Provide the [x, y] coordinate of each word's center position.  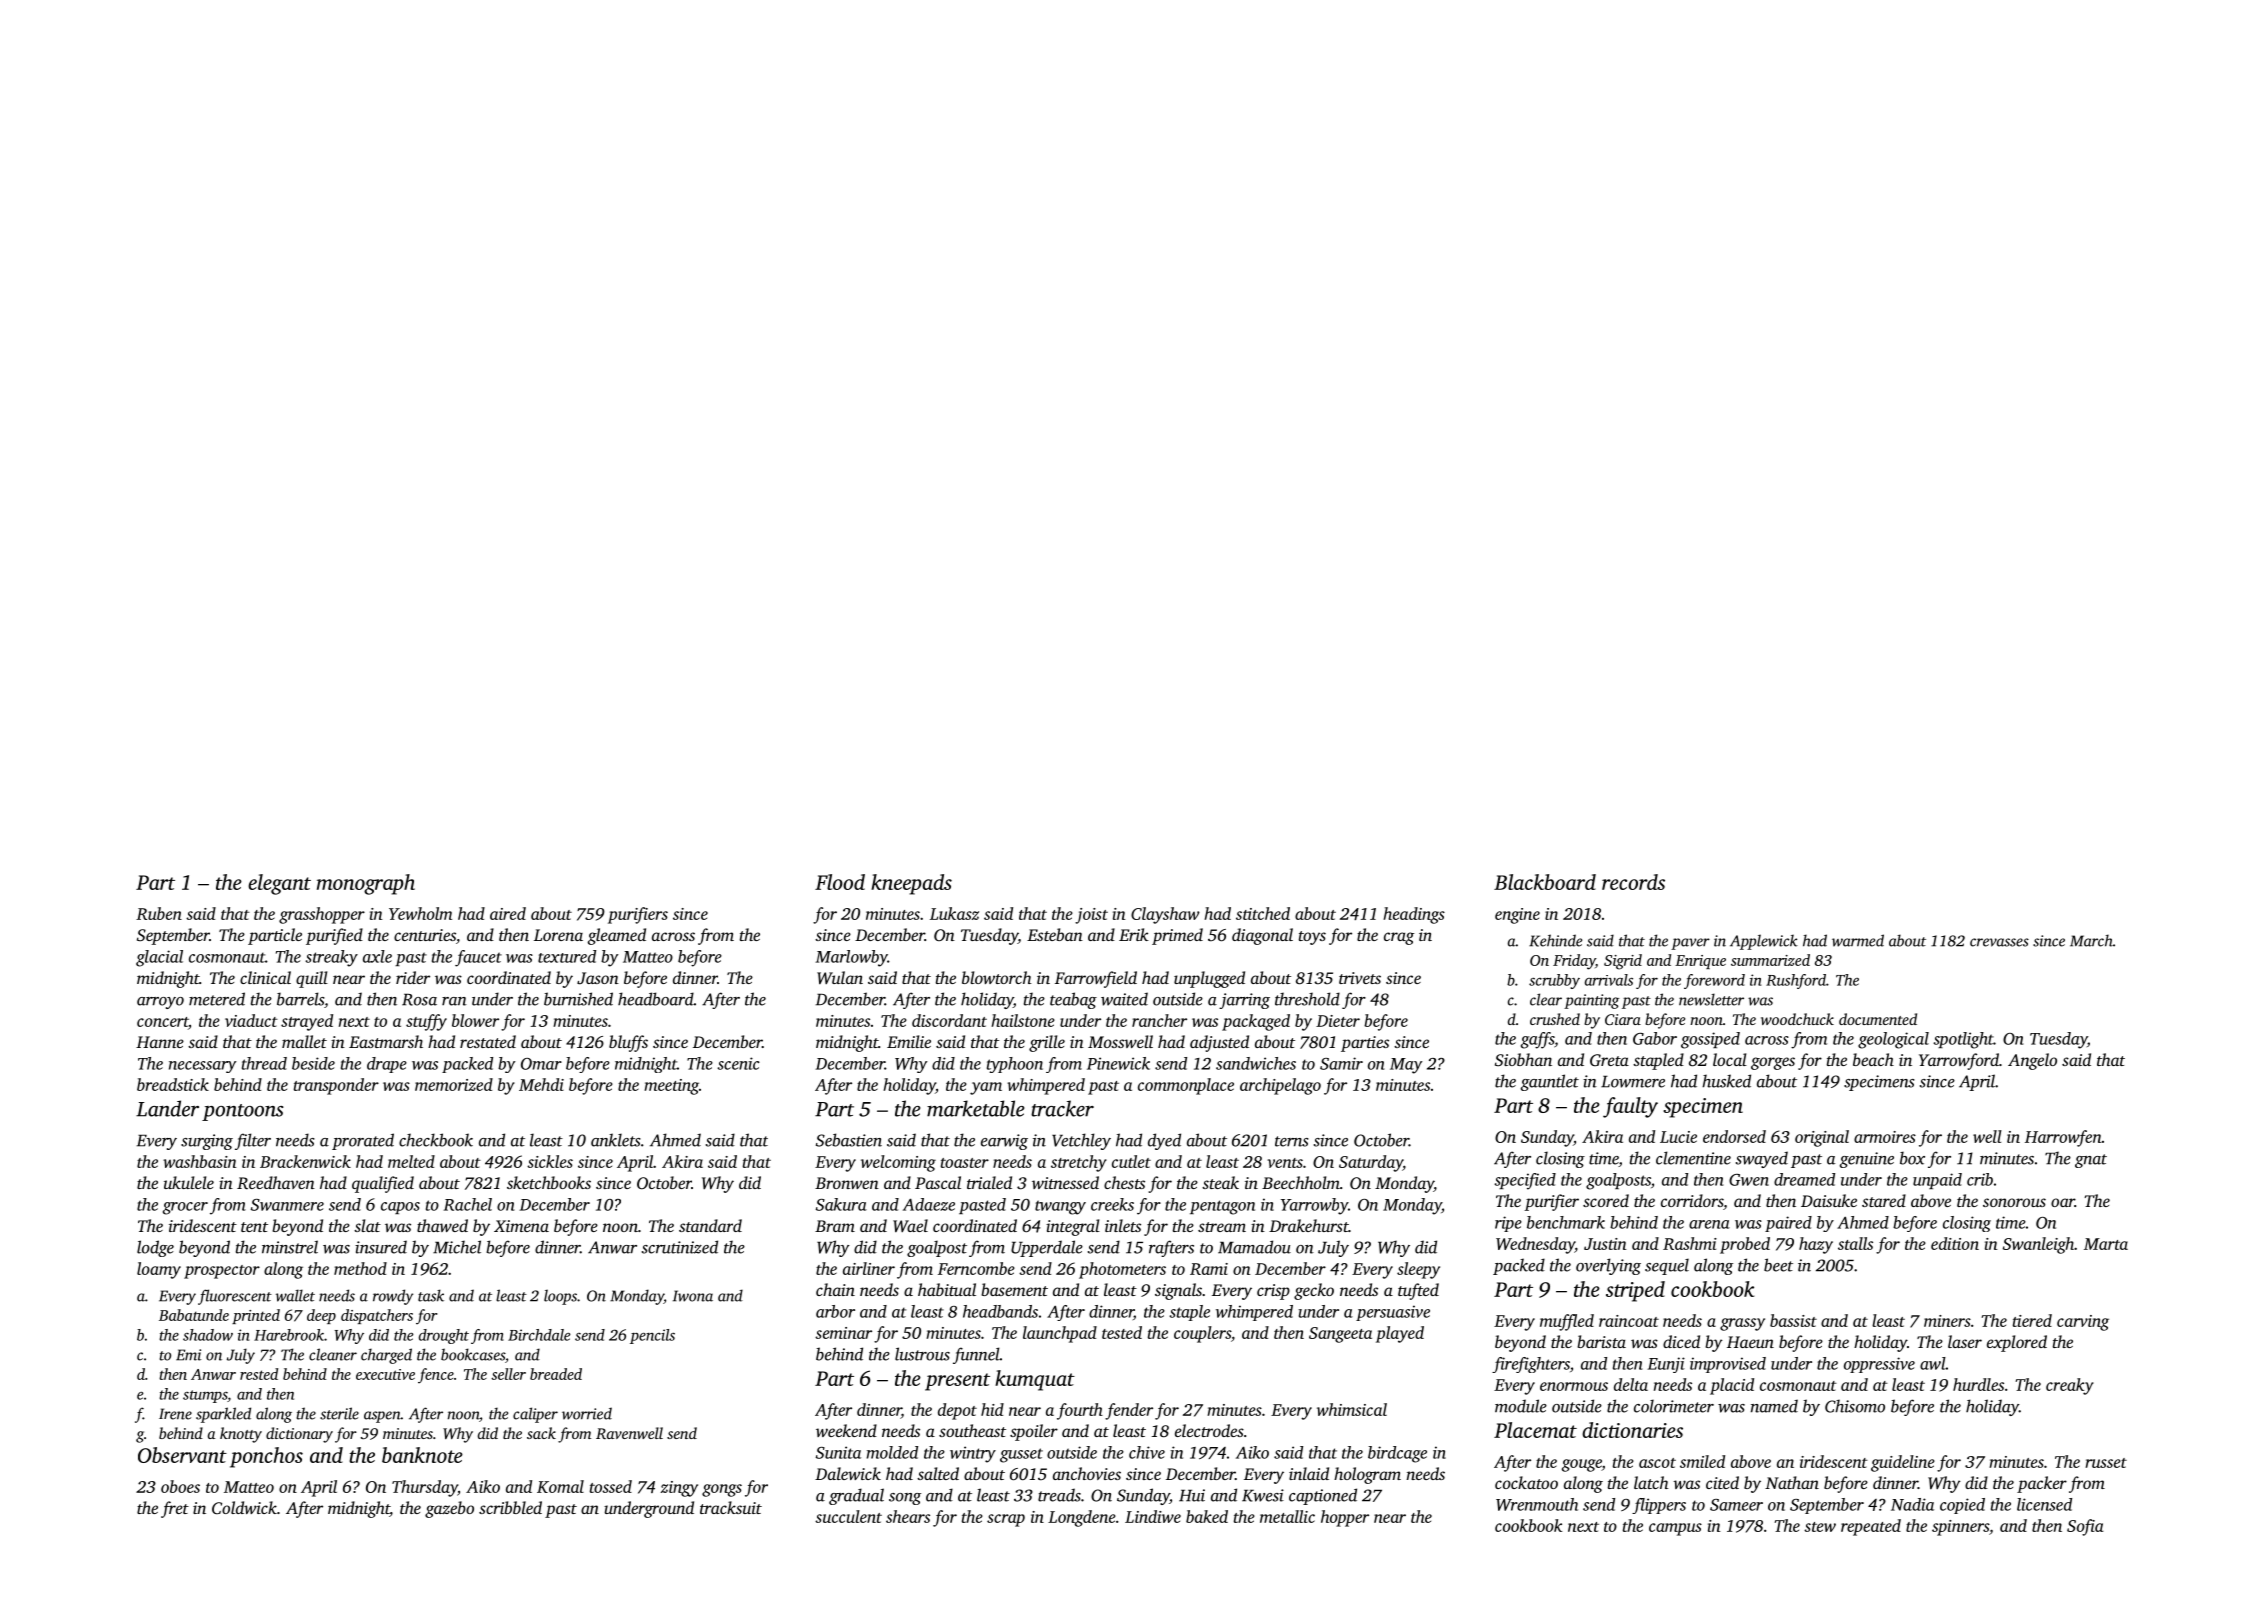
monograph [366, 884]
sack [541, 1433]
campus [1675, 1529]
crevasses [1999, 942]
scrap [1006, 1520]
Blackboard [1545, 882]
